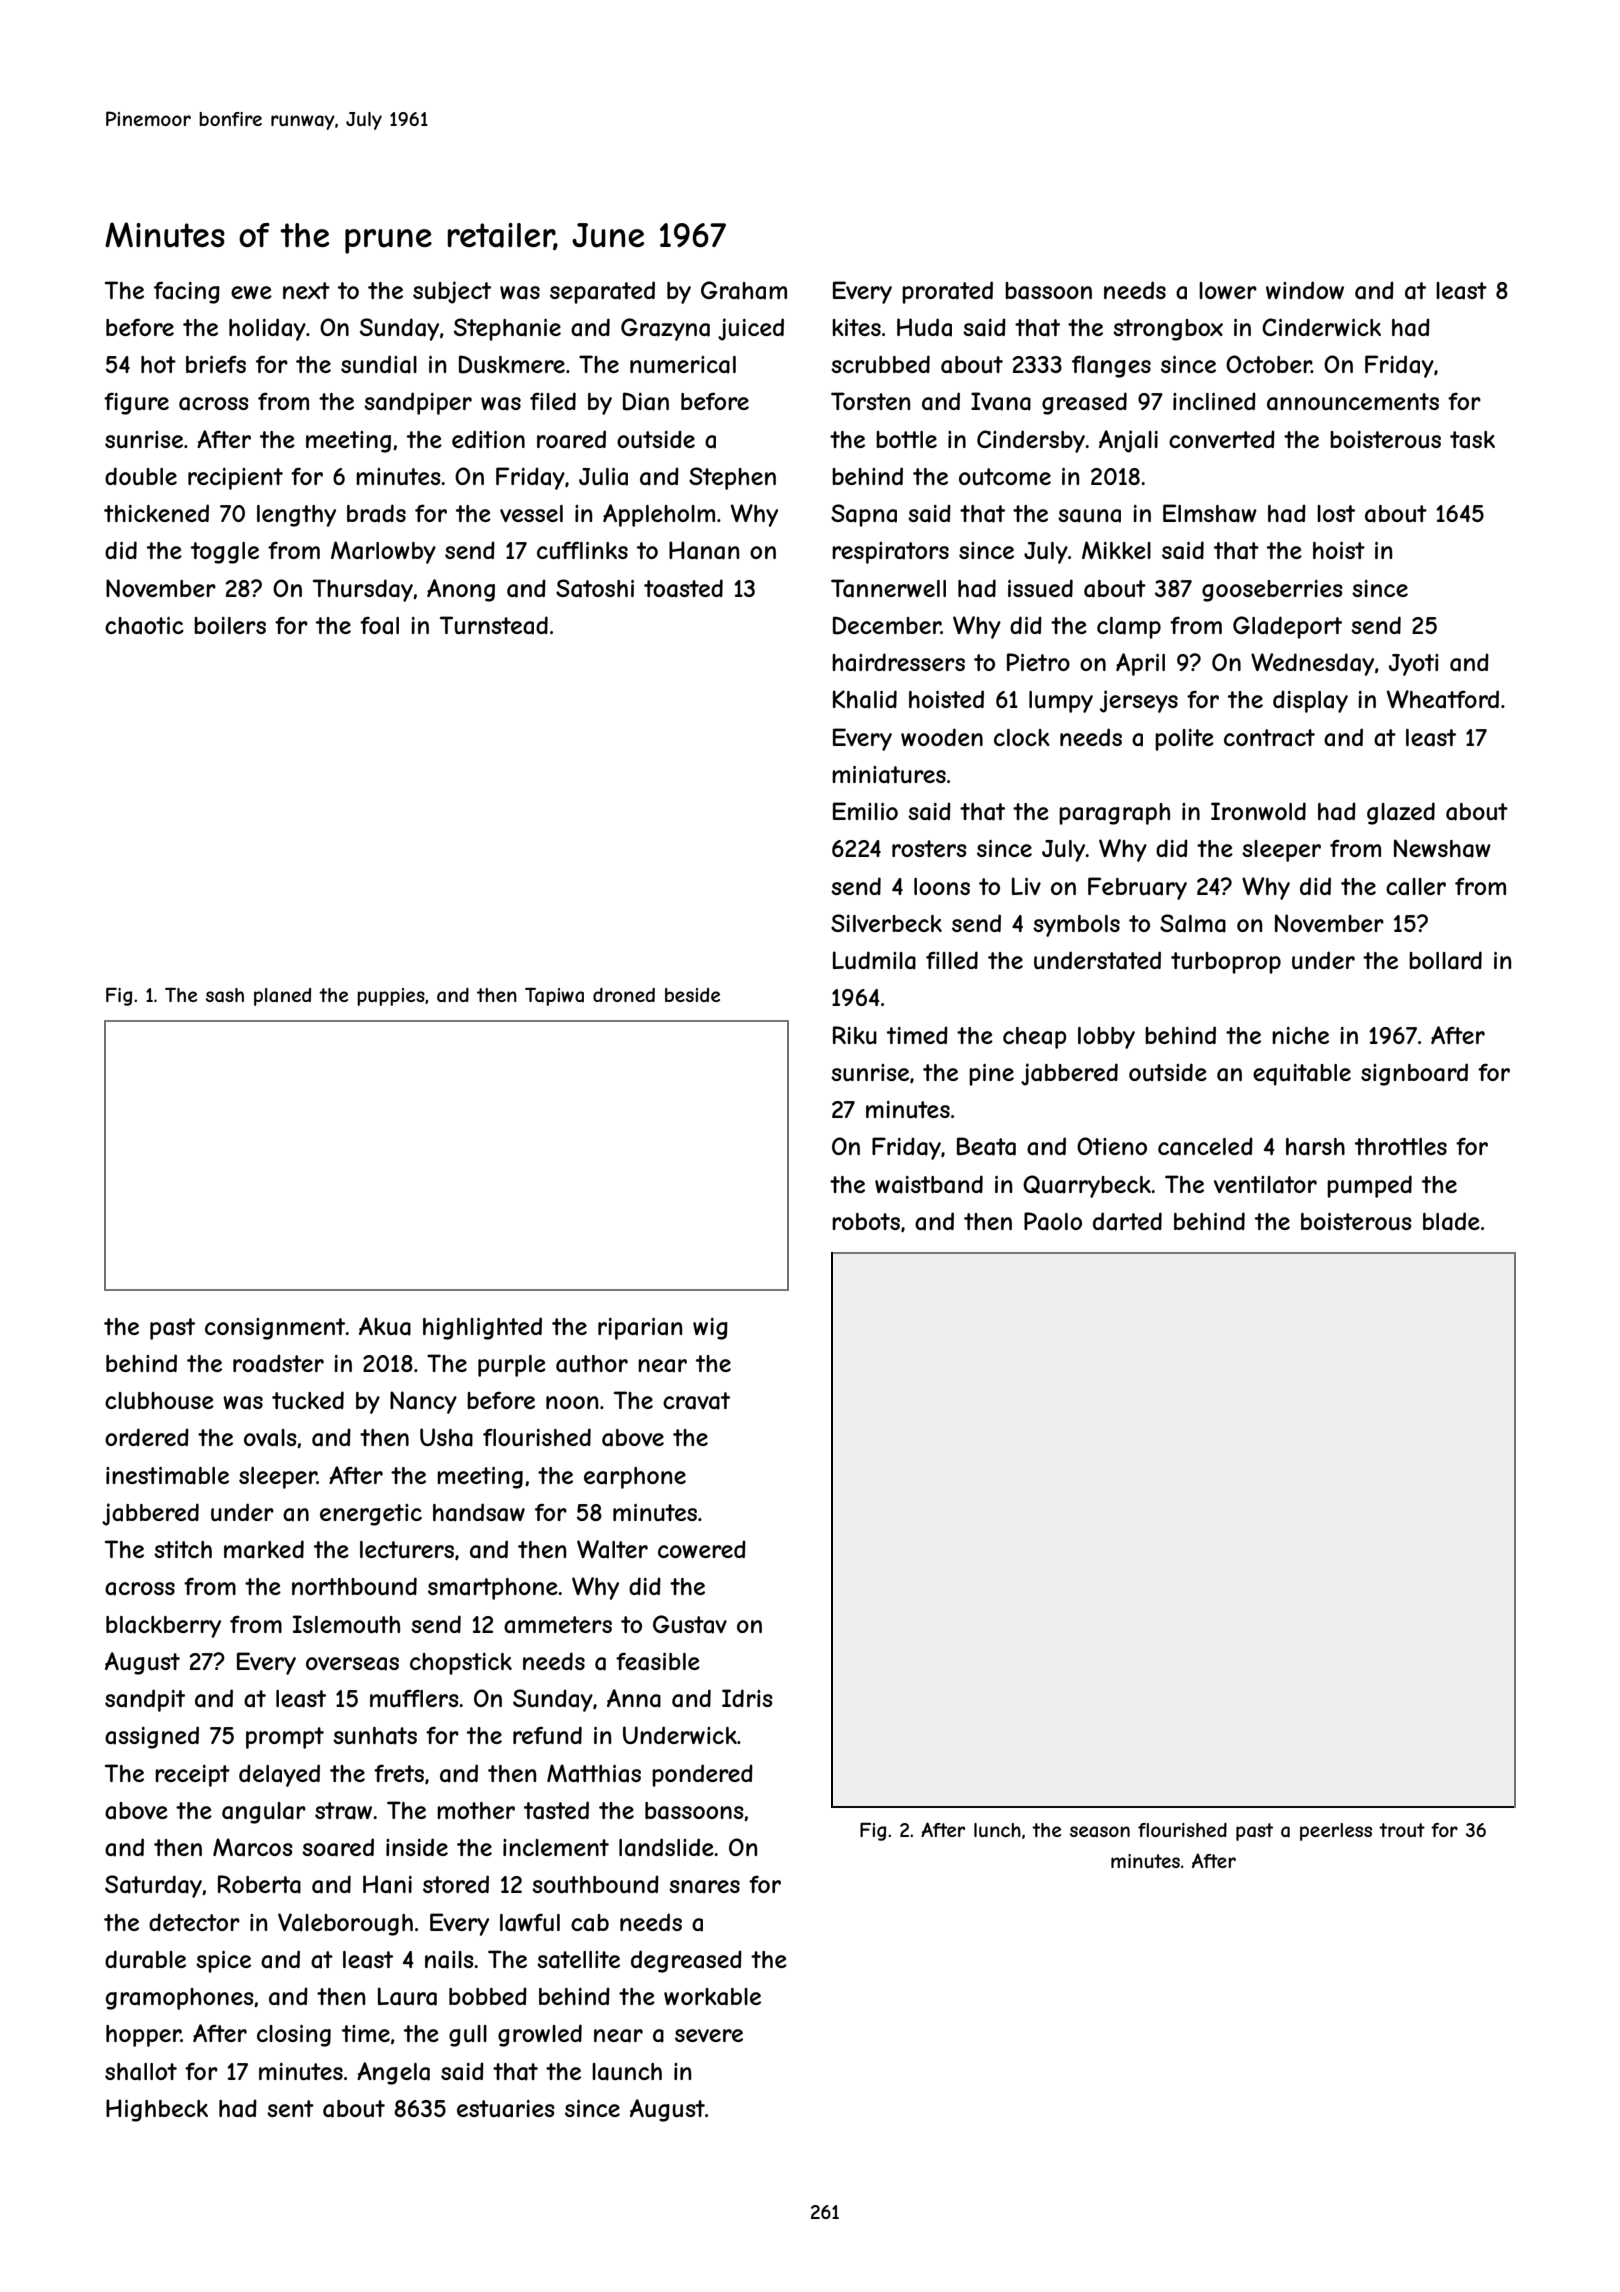 The height and width of the screenshot is (2292, 1620). What do you see at coordinates (1336, 513) in the screenshot?
I see `lost` at bounding box center [1336, 513].
